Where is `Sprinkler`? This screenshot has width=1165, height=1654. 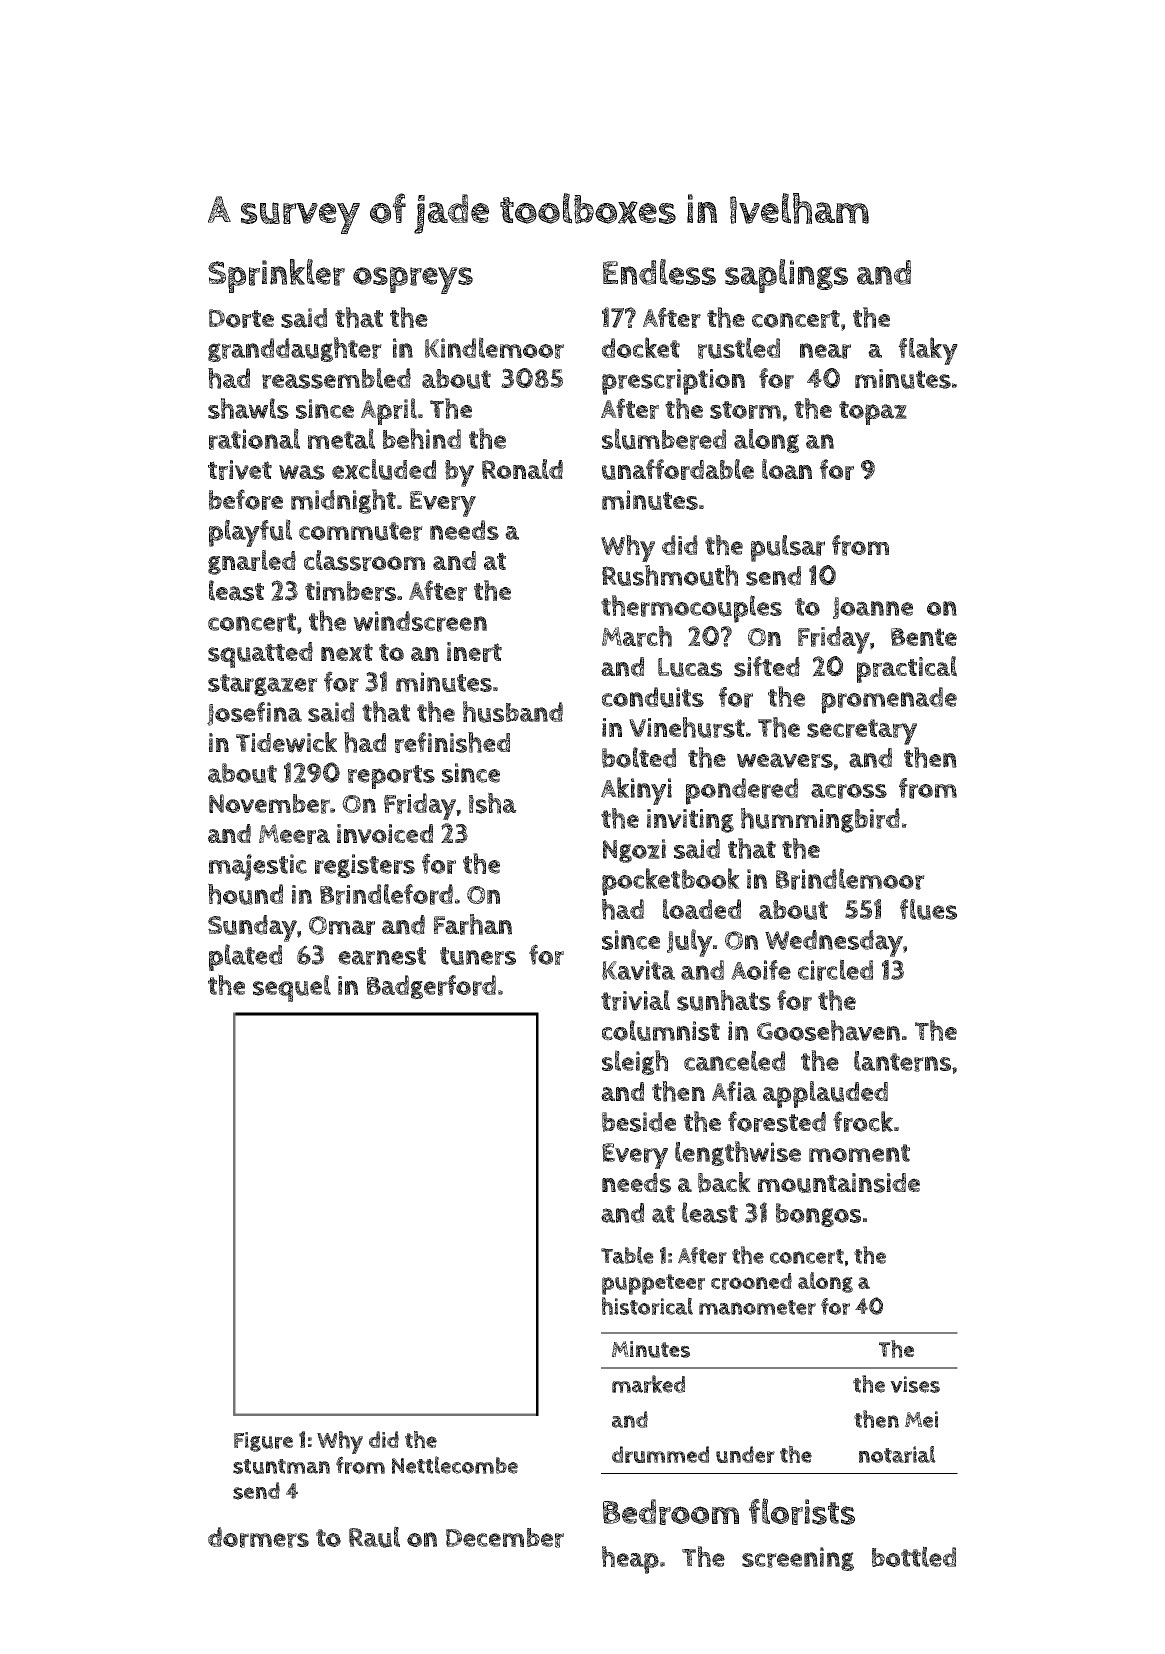
Sprinkler is located at coordinates (276, 276).
